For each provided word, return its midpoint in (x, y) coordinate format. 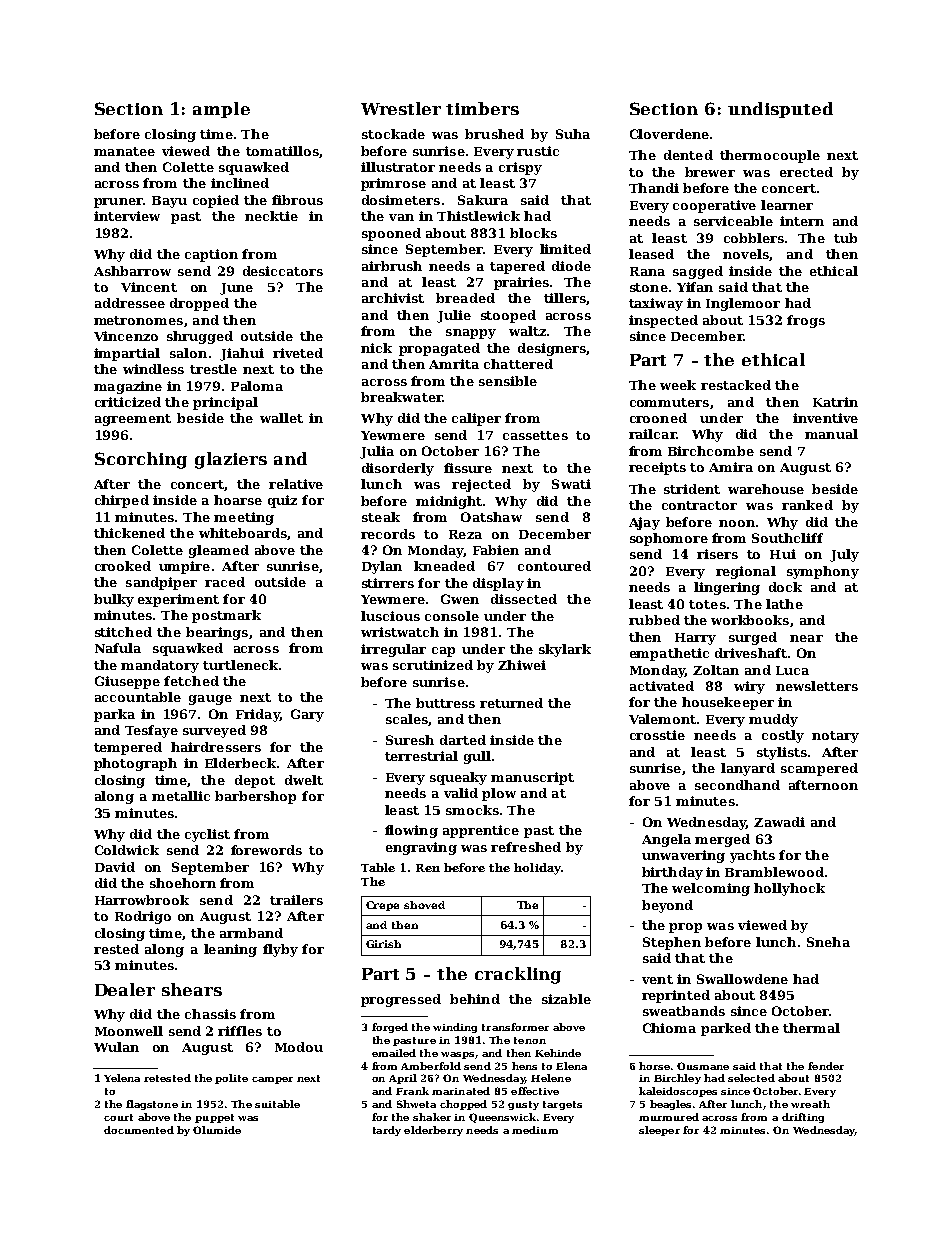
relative (296, 484)
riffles (240, 1031)
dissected (524, 599)
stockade (393, 134)
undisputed (780, 110)
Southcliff (787, 538)
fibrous (297, 200)
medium (535, 1130)
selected (751, 1078)
